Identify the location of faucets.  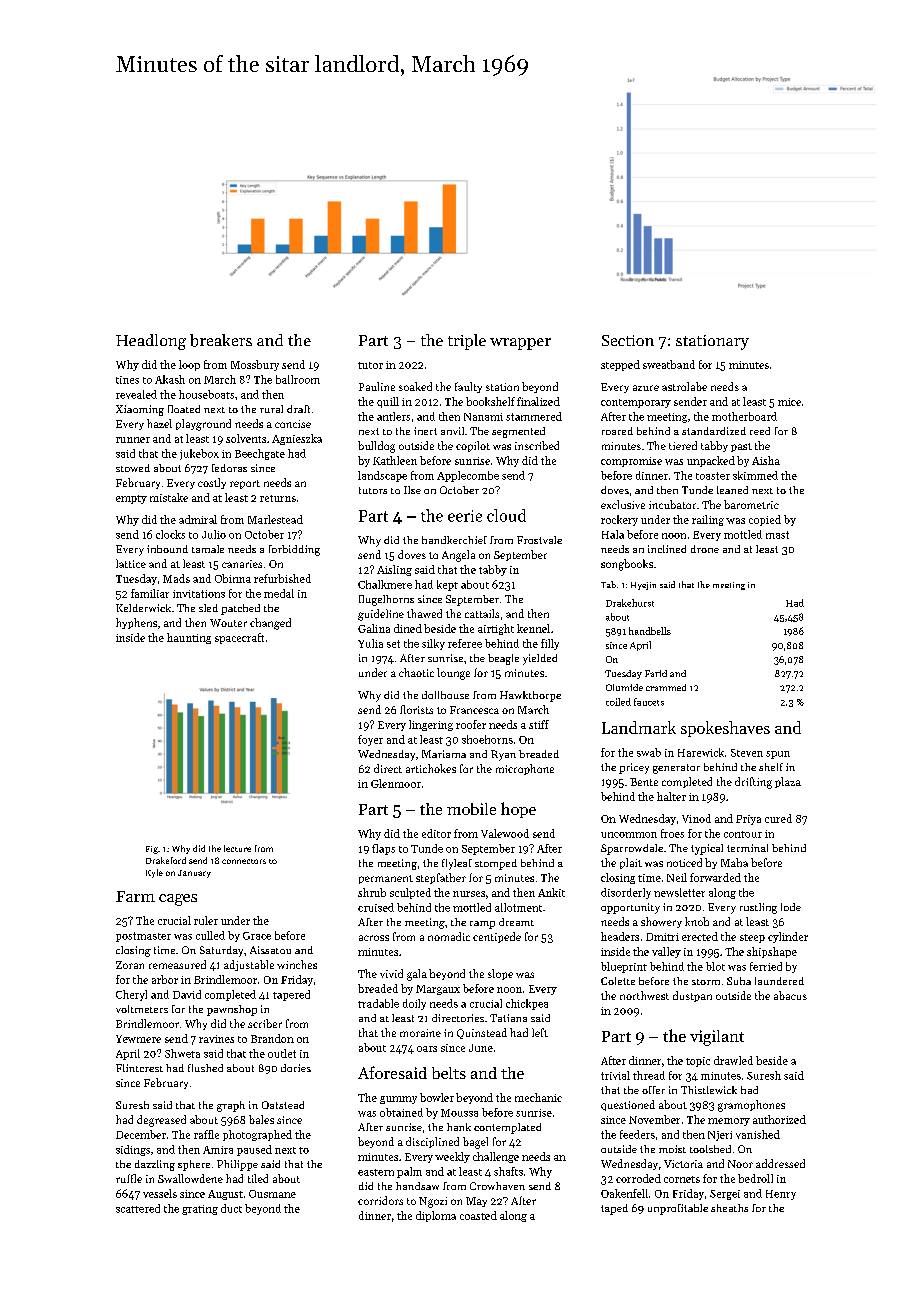
(649, 702).
